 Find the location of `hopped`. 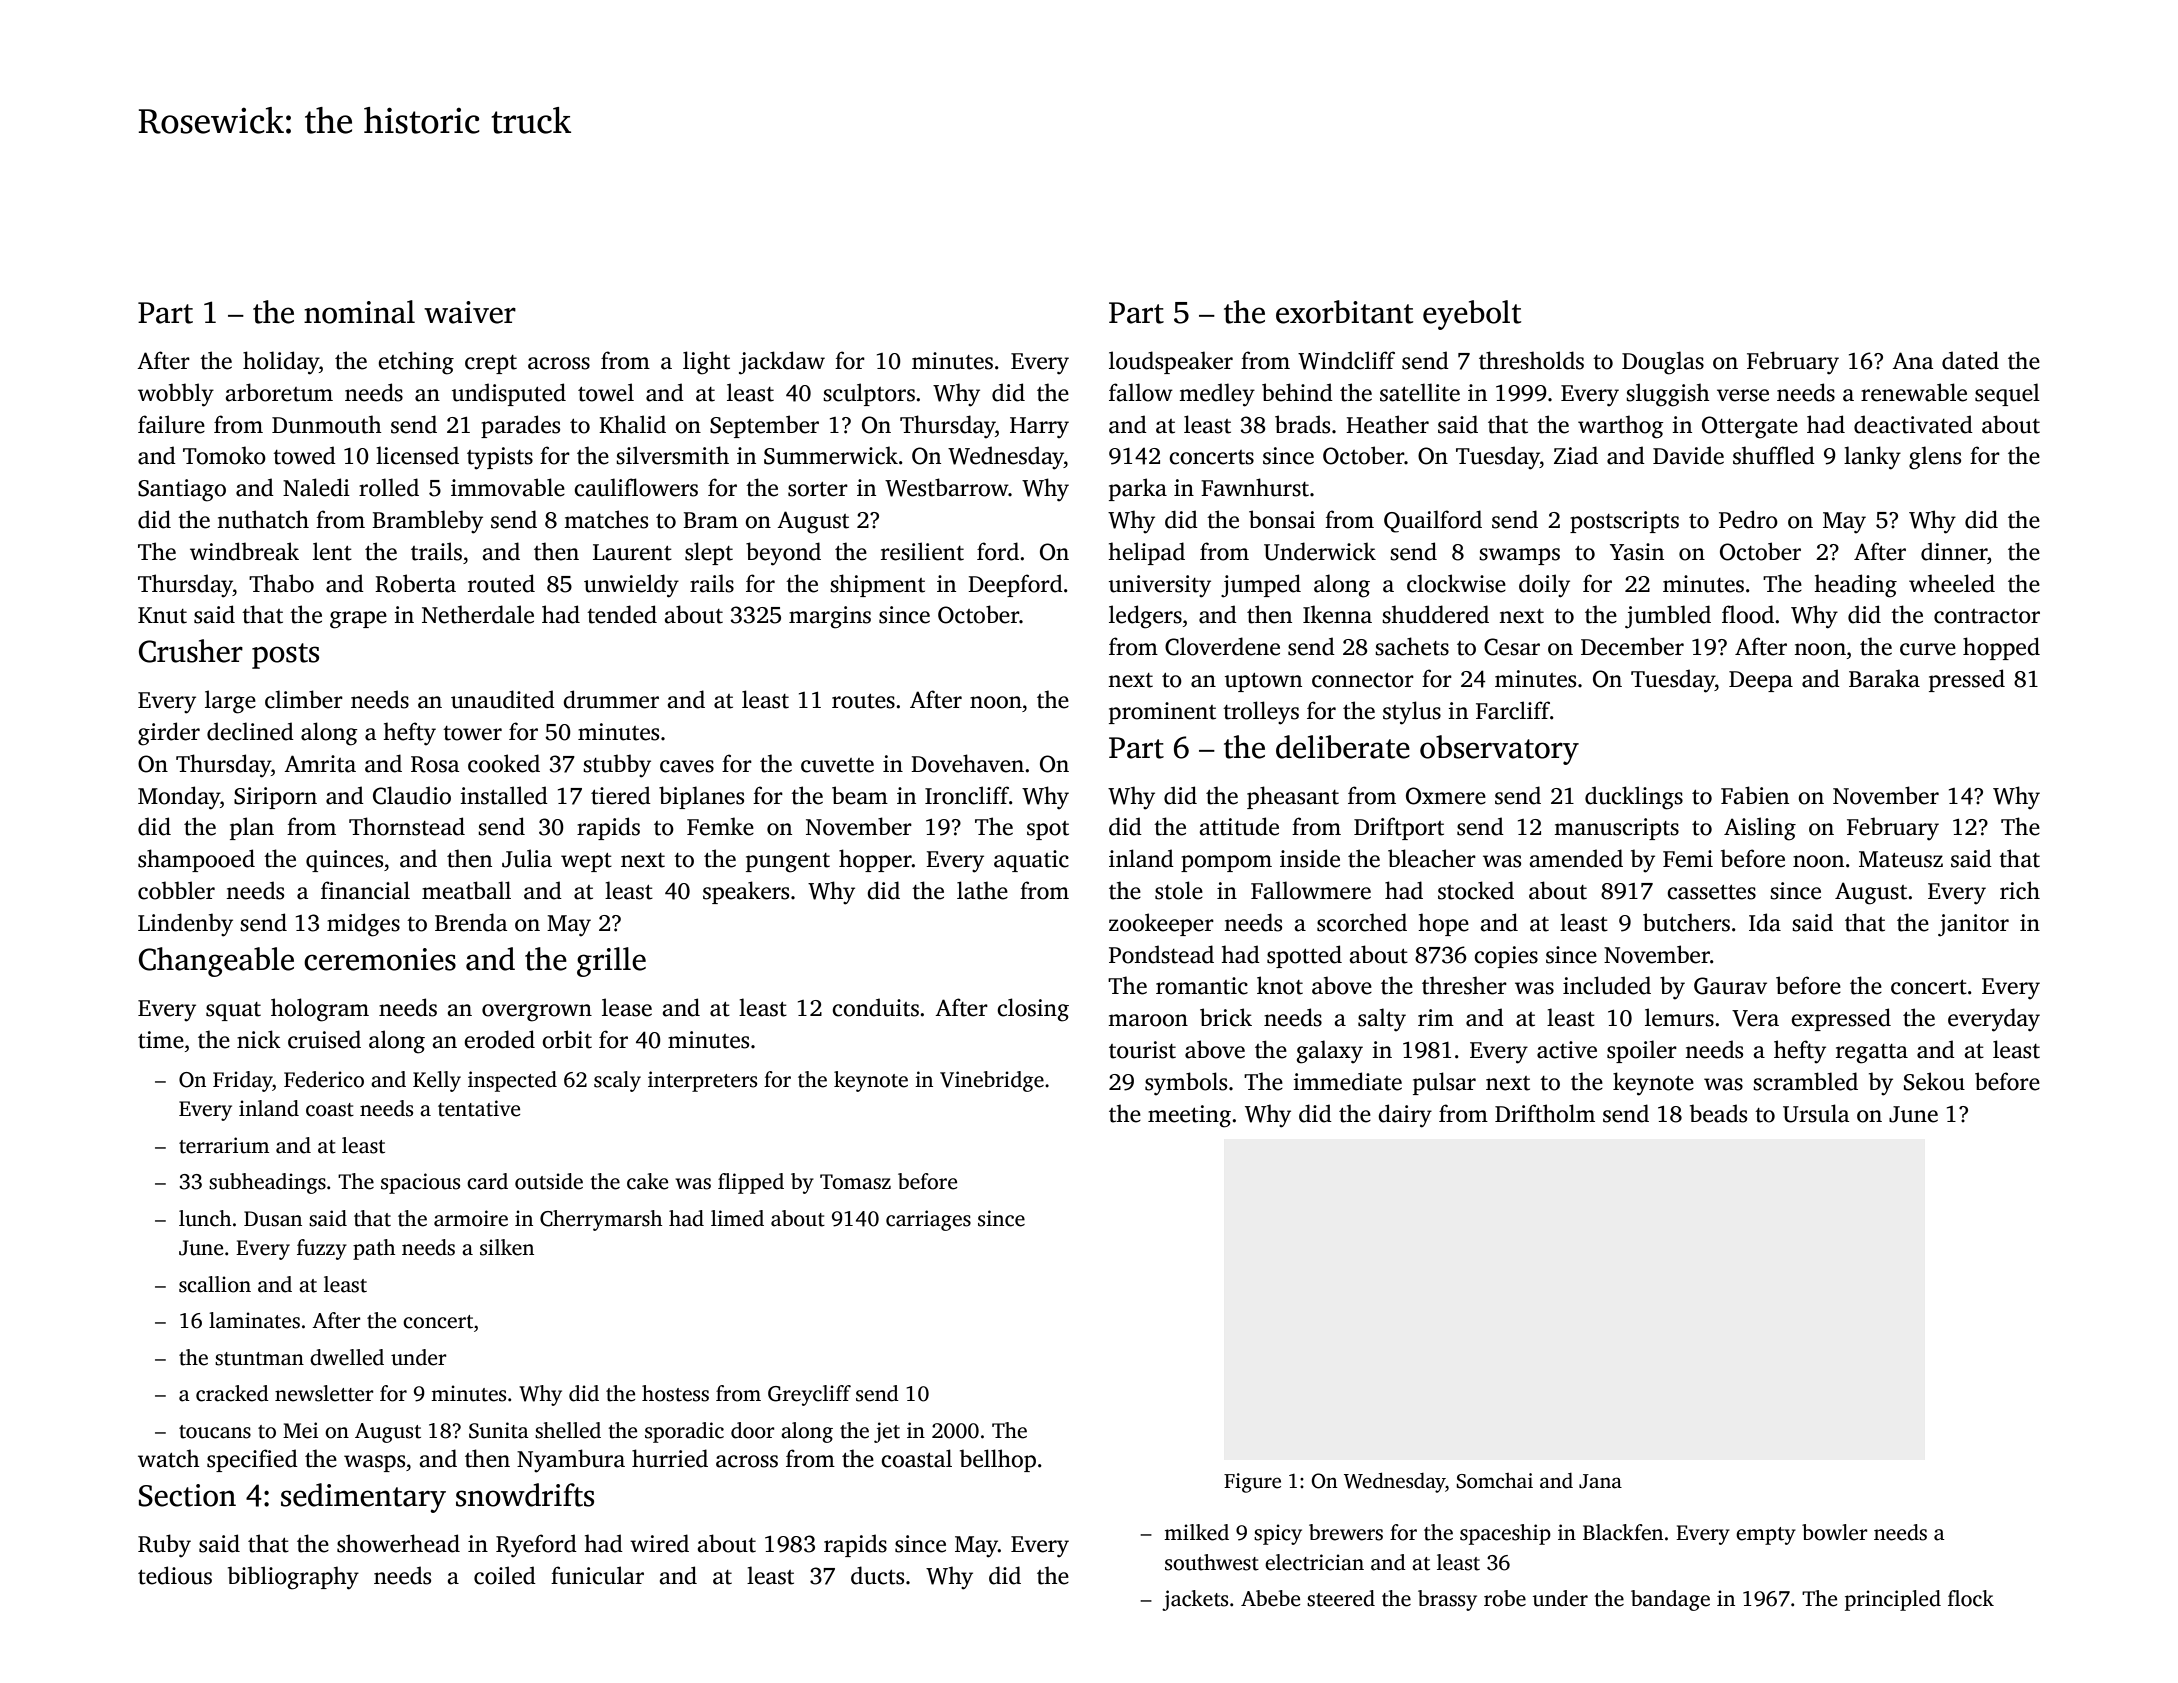

hopped is located at coordinates (2001, 648).
